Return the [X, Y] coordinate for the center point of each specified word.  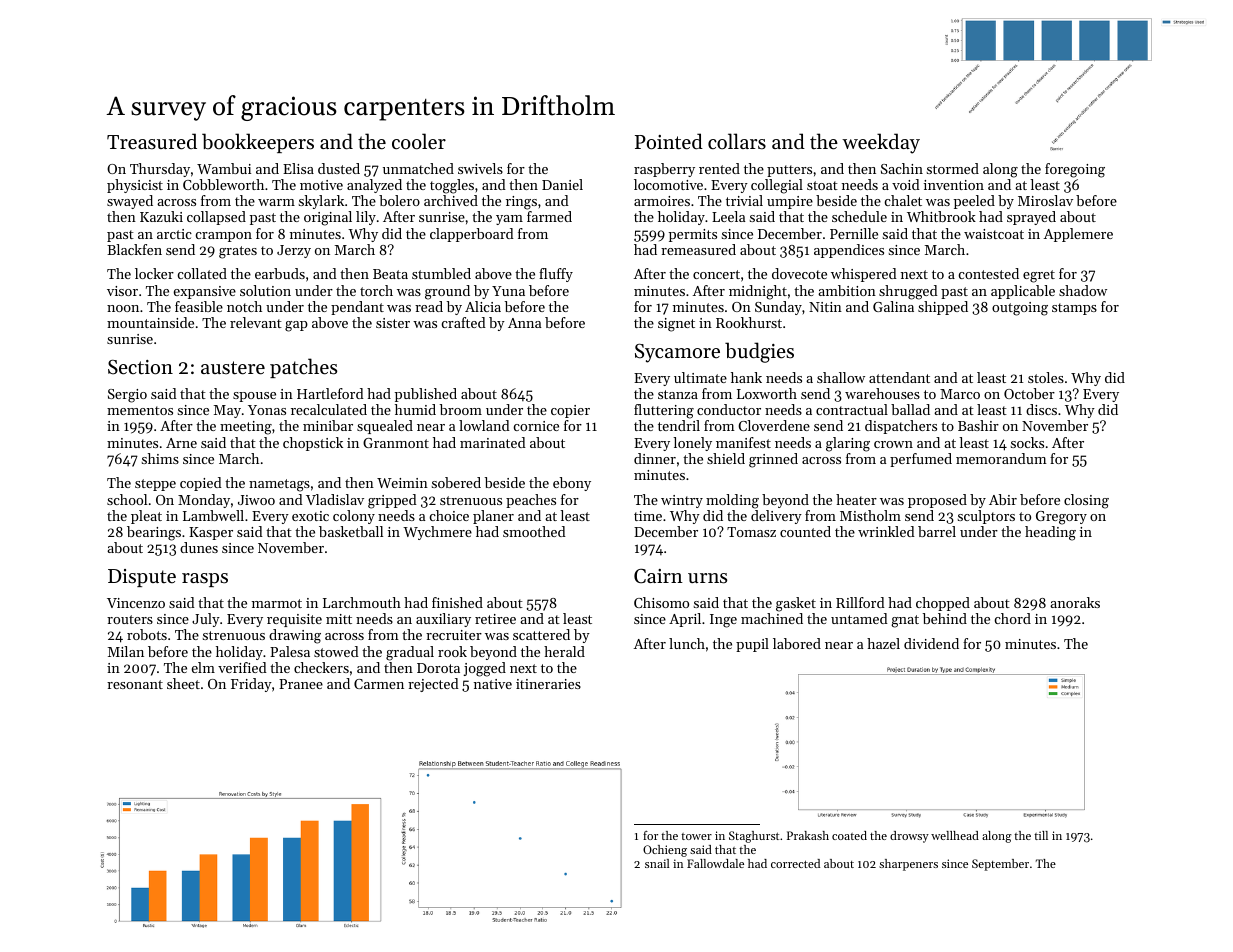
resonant [135, 684]
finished [457, 602]
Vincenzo [136, 603]
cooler [419, 141]
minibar [328, 425]
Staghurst [754, 837]
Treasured [152, 141]
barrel [937, 531]
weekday [881, 143]
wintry [682, 501]
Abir [1003, 499]
